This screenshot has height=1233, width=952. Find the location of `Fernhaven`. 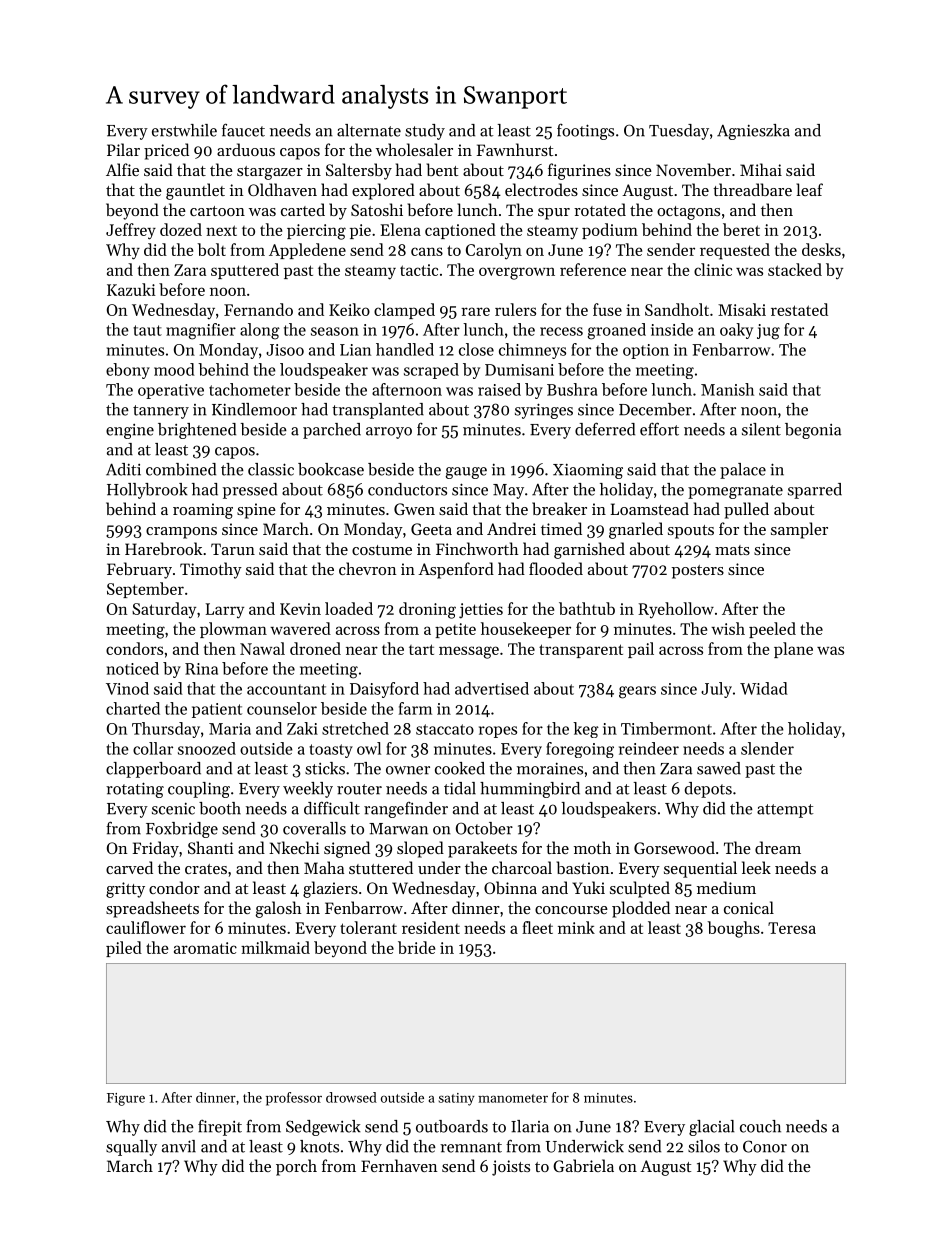

Fernhaven is located at coordinates (399, 1165).
